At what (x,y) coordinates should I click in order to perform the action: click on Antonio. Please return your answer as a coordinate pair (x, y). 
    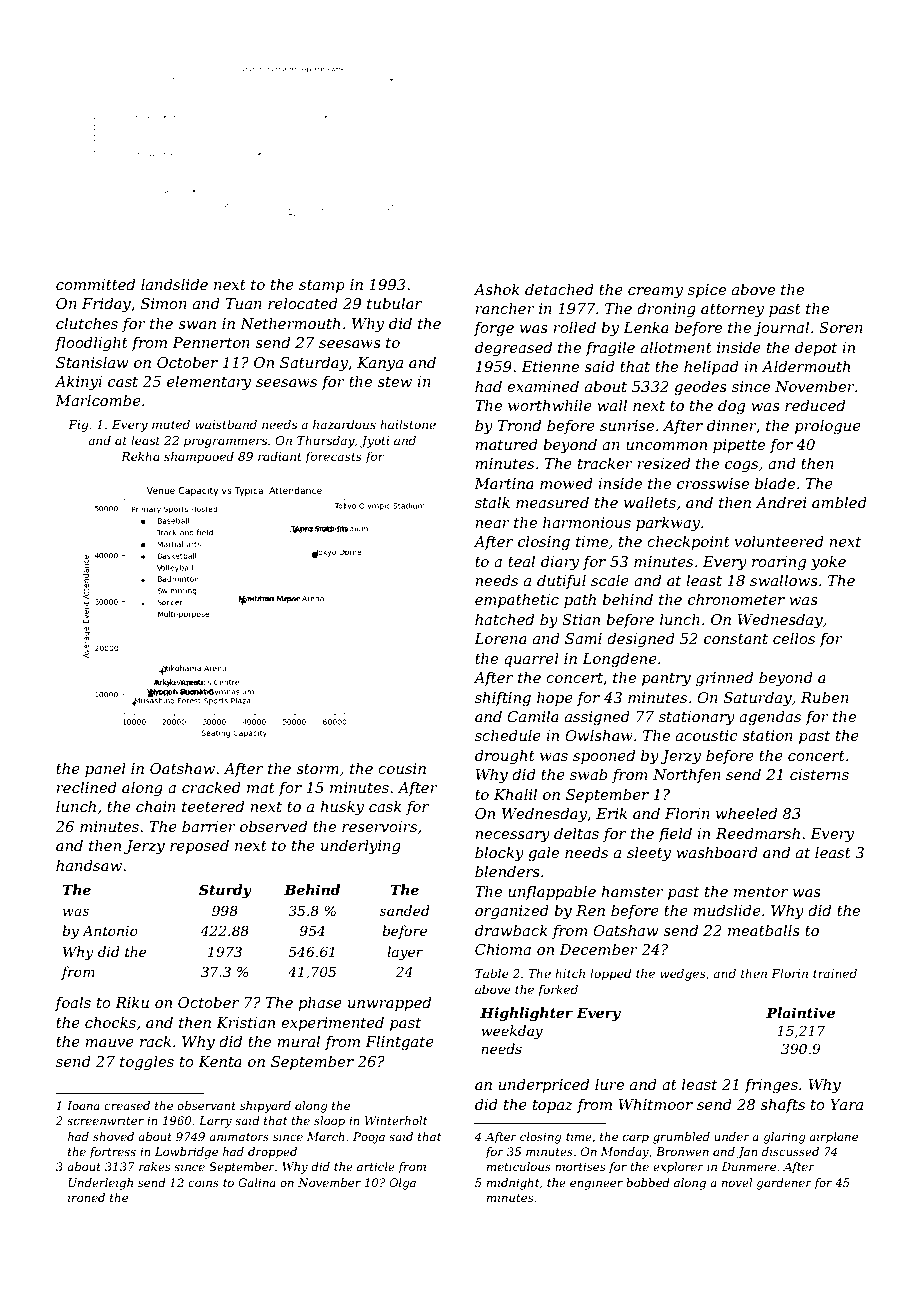
    Looking at the image, I should click on (110, 931).
